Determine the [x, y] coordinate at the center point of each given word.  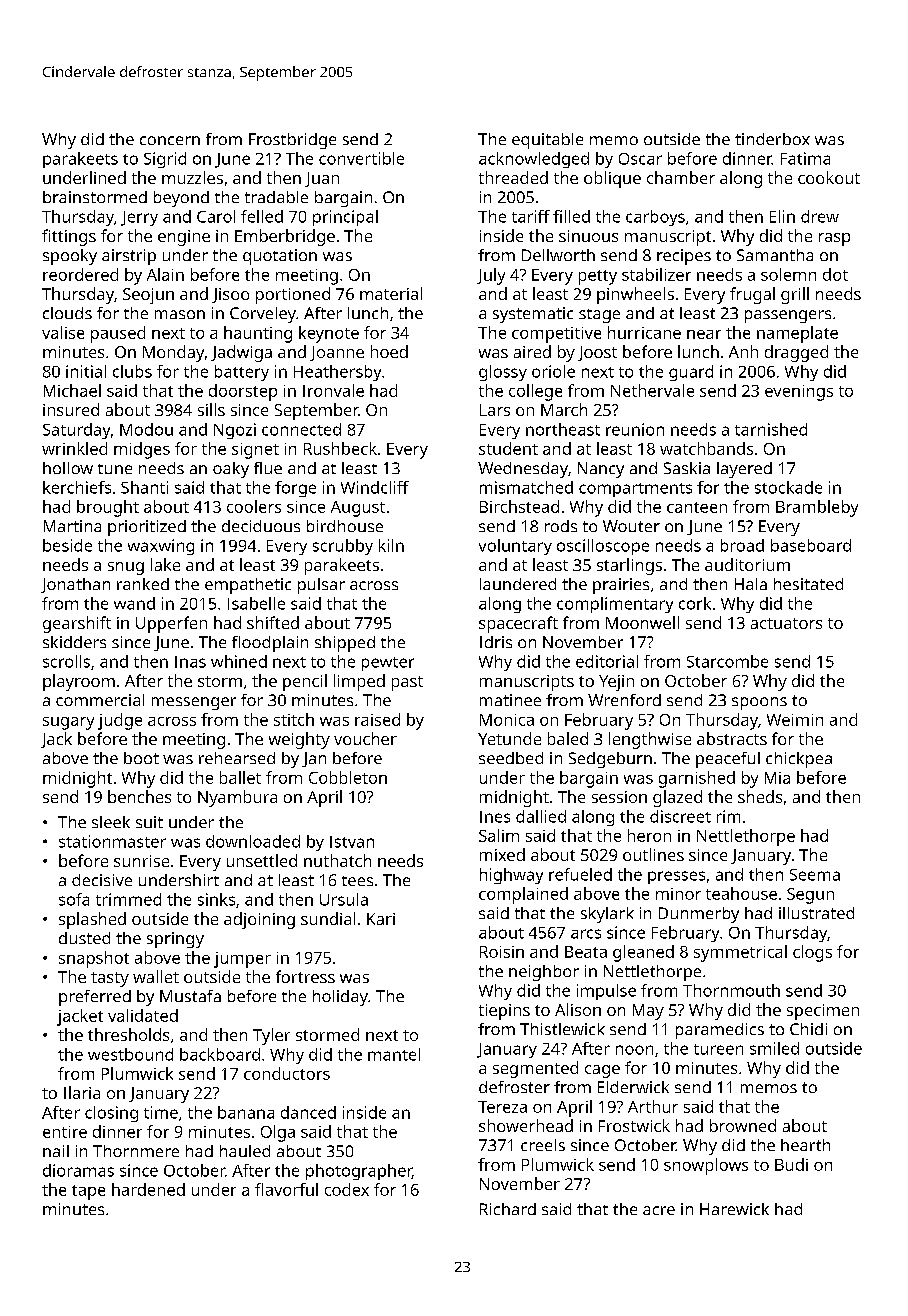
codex [347, 1189]
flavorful [286, 1189]
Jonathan [75, 585]
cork [695, 603]
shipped [345, 644]
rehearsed [237, 758]
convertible [361, 158]
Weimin [795, 720]
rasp [834, 239]
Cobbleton [348, 777]
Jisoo [230, 295]
